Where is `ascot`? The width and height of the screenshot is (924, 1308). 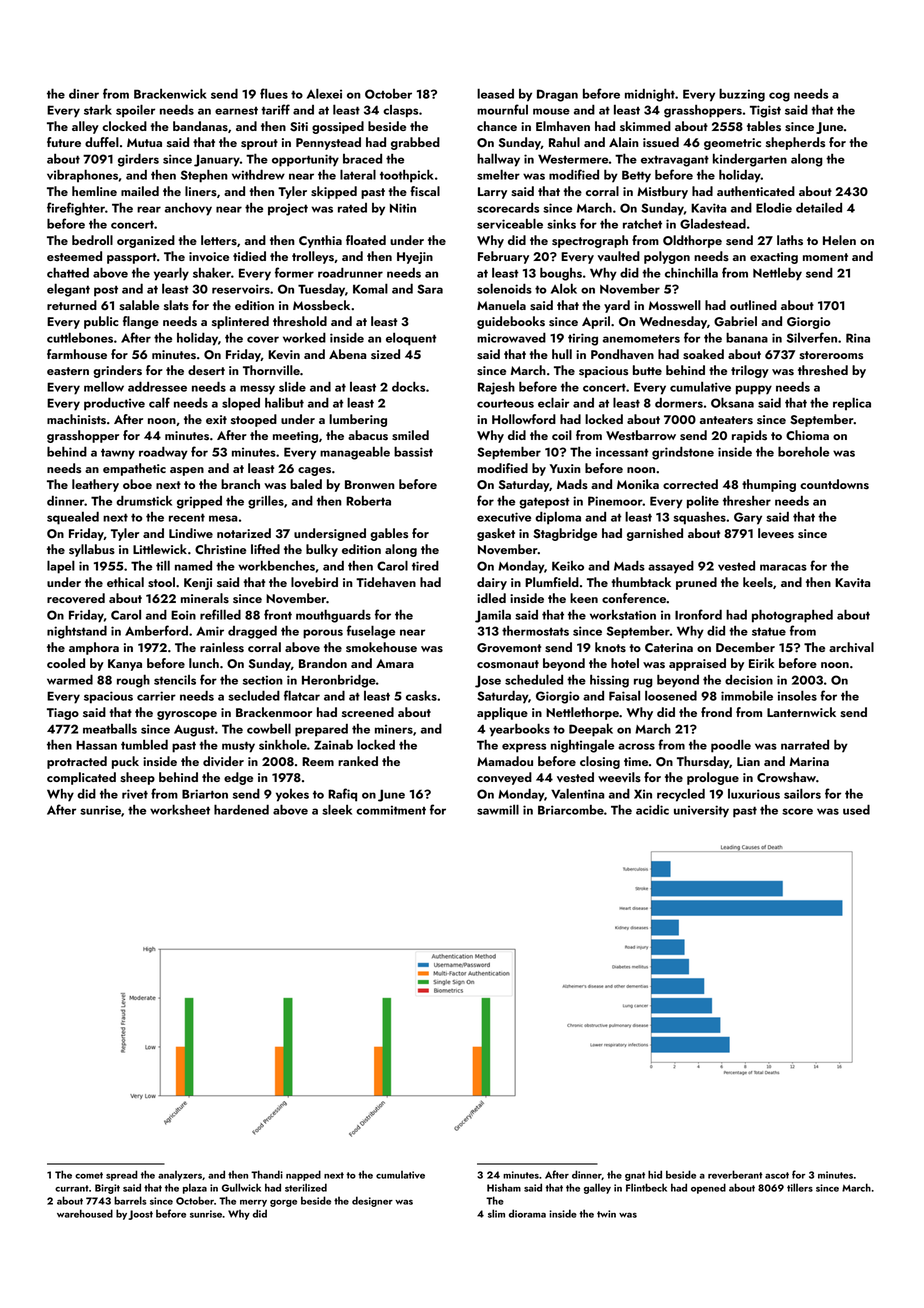
ascot is located at coordinates (777, 1175).
